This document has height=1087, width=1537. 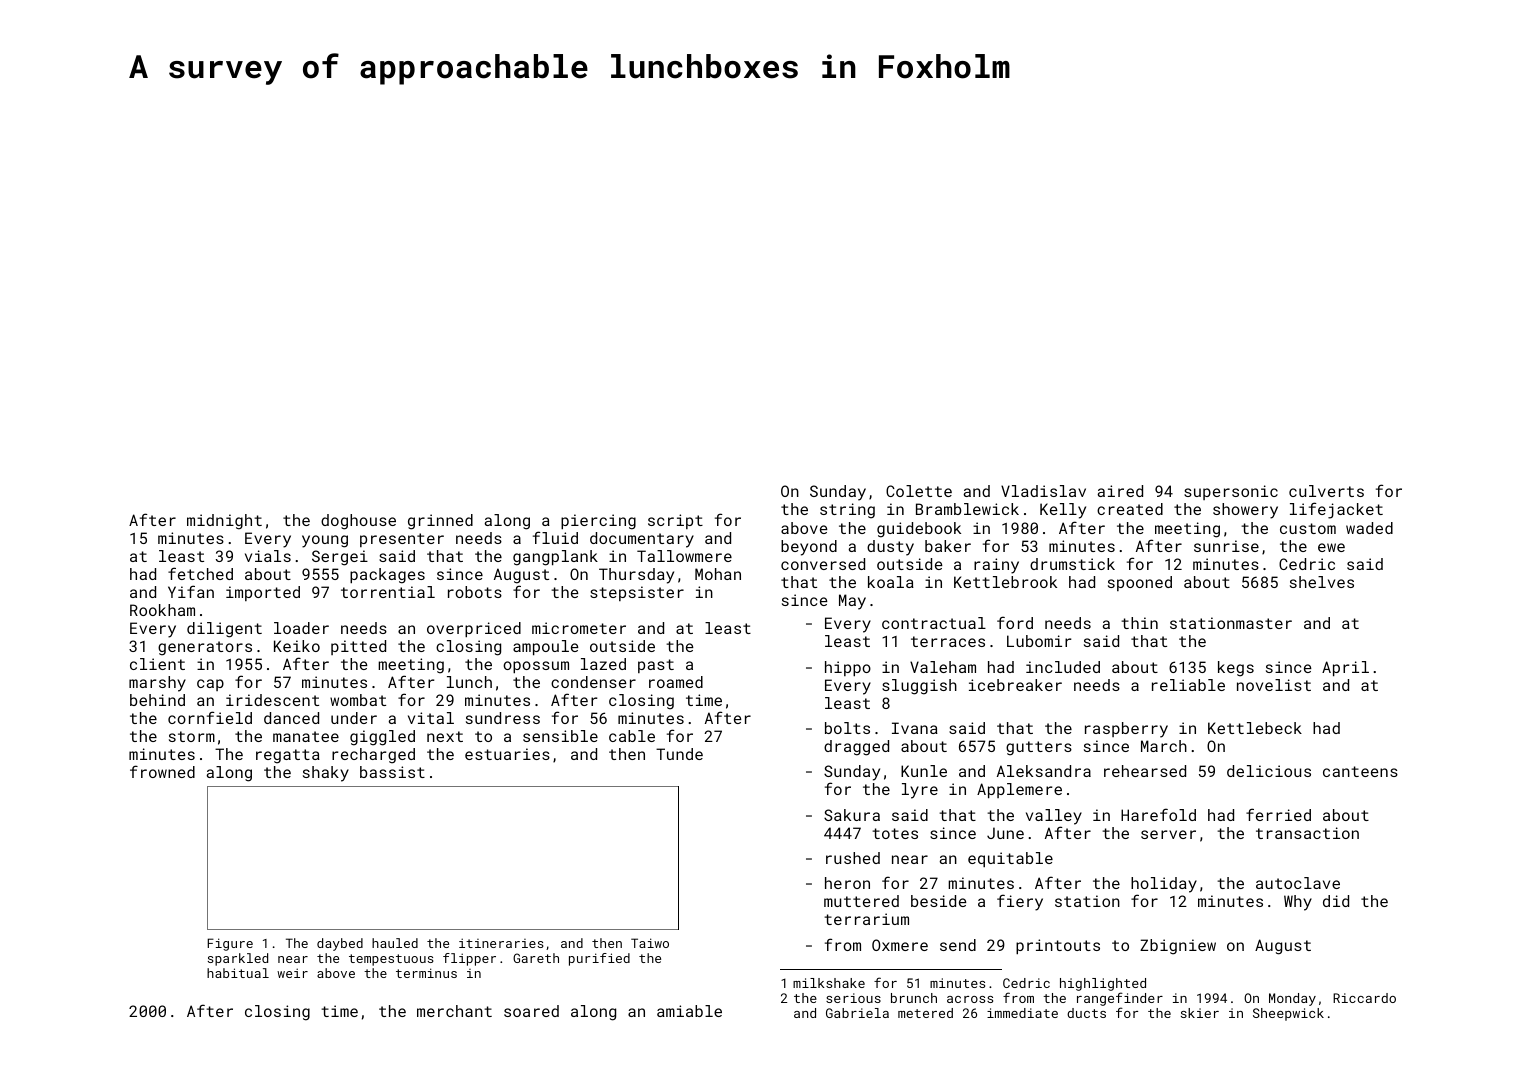 I want to click on Colette, so click(x=919, y=491).
